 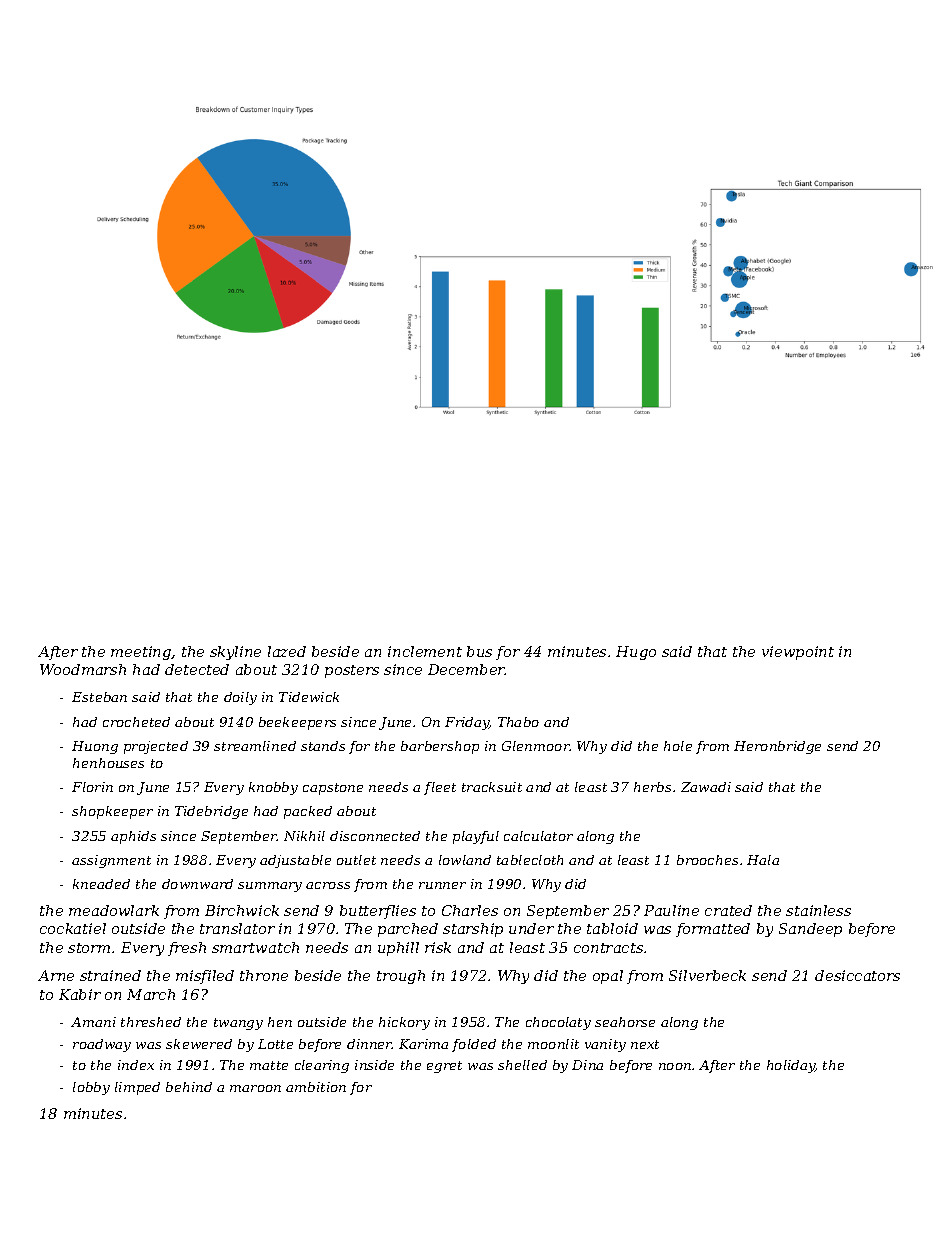 What do you see at coordinates (423, 1044) in the document?
I see `Karima` at bounding box center [423, 1044].
